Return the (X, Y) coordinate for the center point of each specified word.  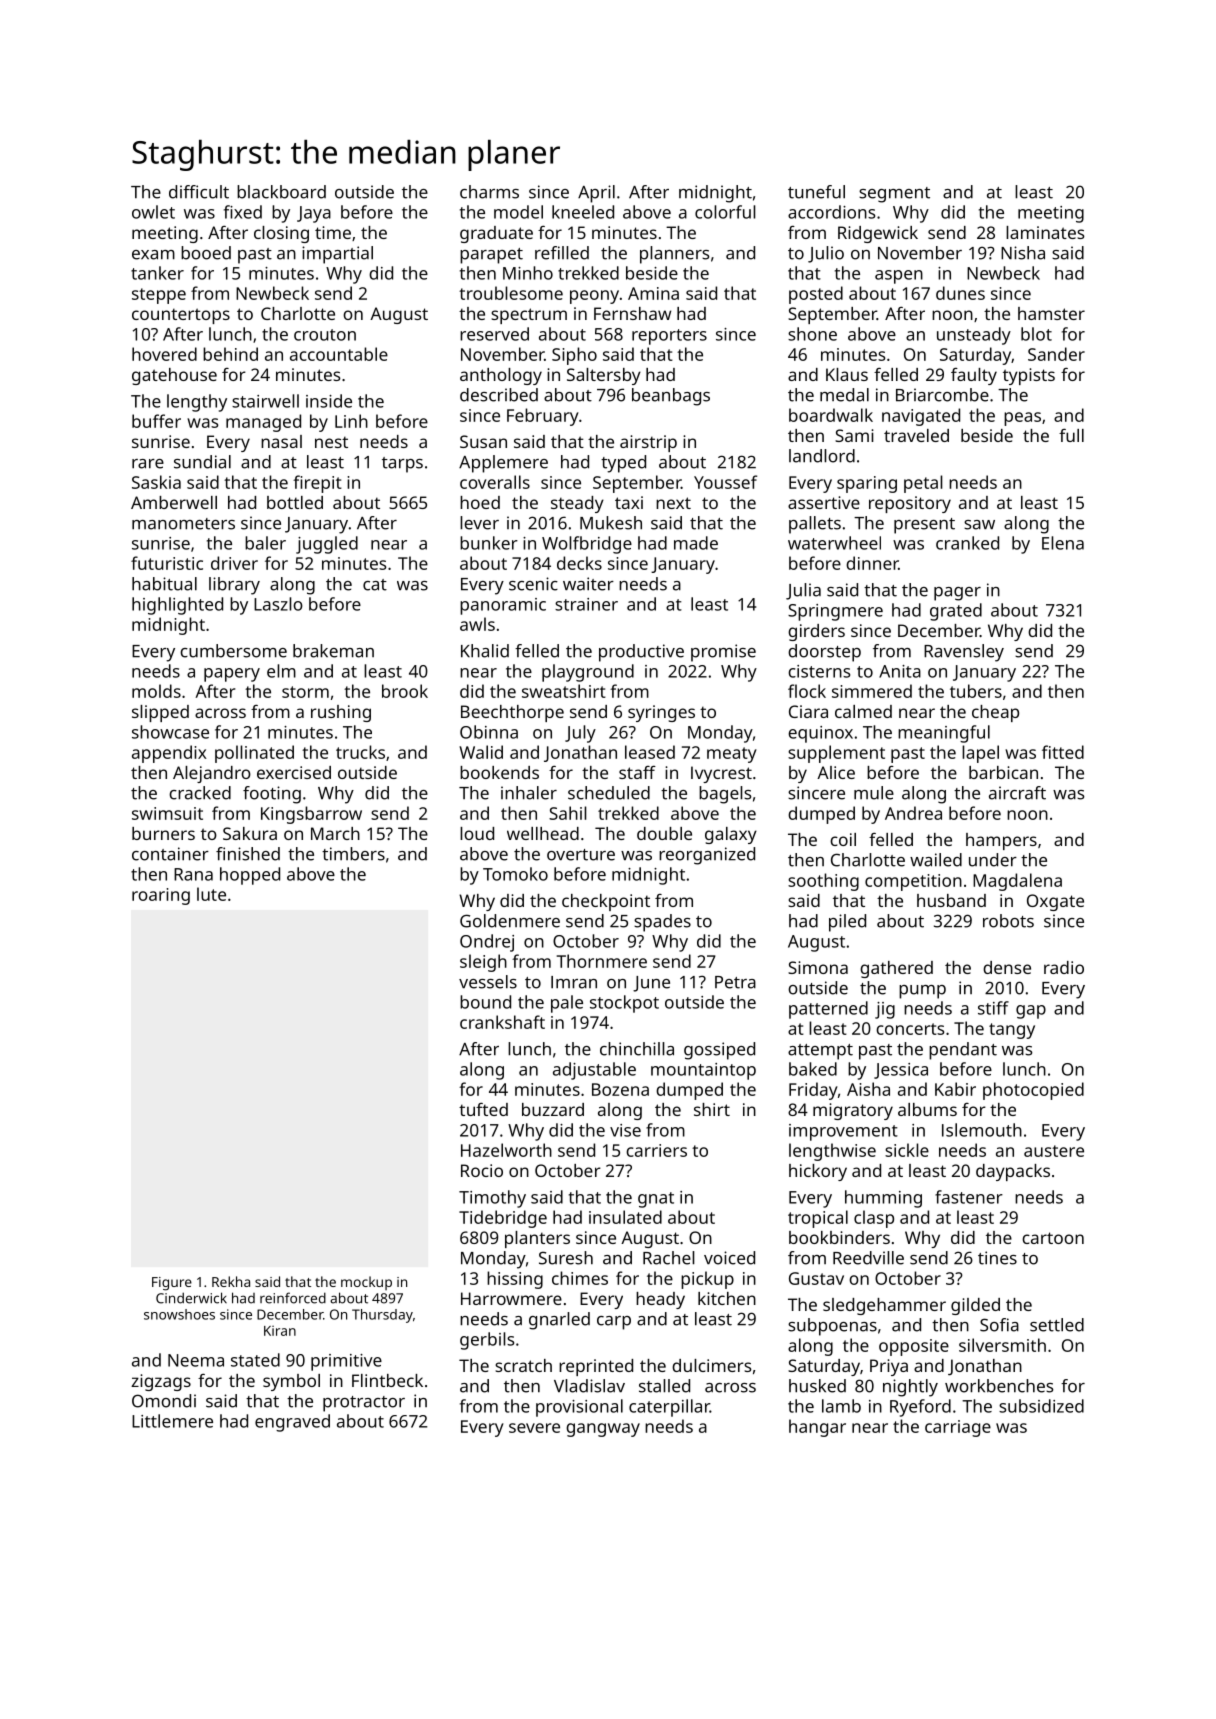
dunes (960, 293)
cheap (995, 713)
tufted (483, 1109)
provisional (579, 1408)
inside (329, 401)
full (1071, 435)
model (518, 212)
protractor (364, 1404)
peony (594, 297)
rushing (341, 713)
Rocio (482, 1170)
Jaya (314, 214)
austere (1054, 1151)
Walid (481, 752)
